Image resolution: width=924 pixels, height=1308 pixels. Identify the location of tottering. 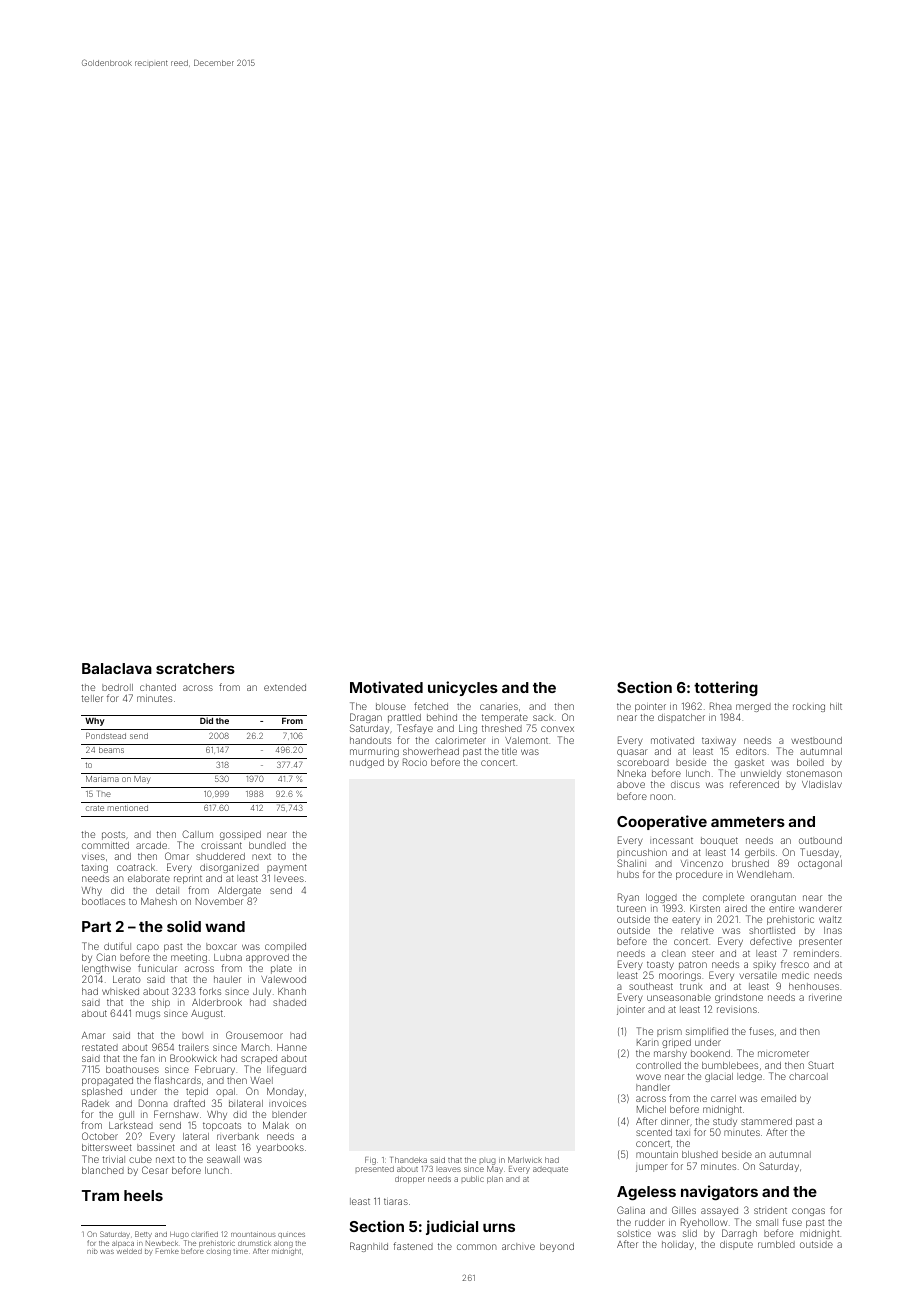
(726, 688).
